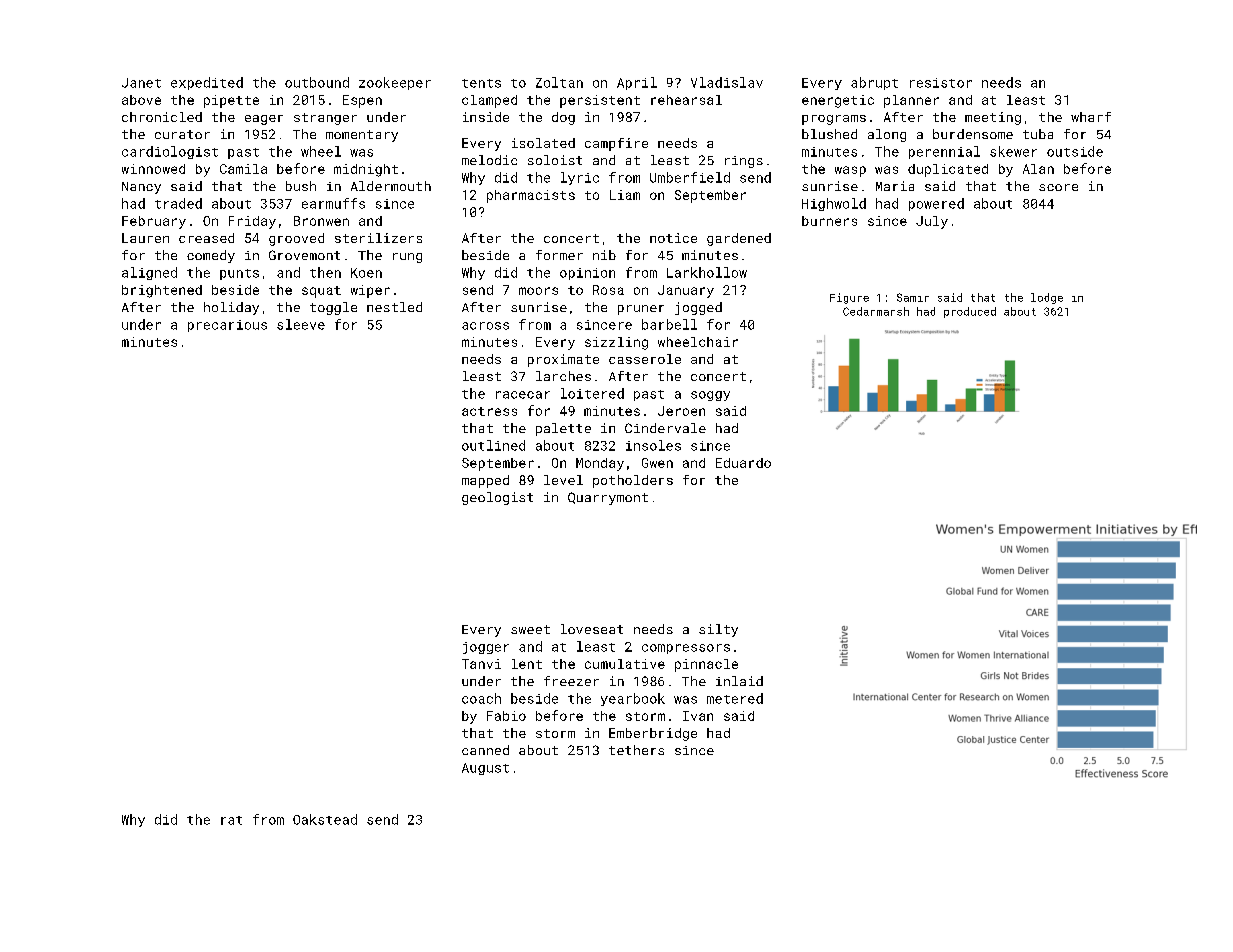 Image resolution: width=1233 pixels, height=952 pixels. I want to click on wharf, so click(1091, 117).
